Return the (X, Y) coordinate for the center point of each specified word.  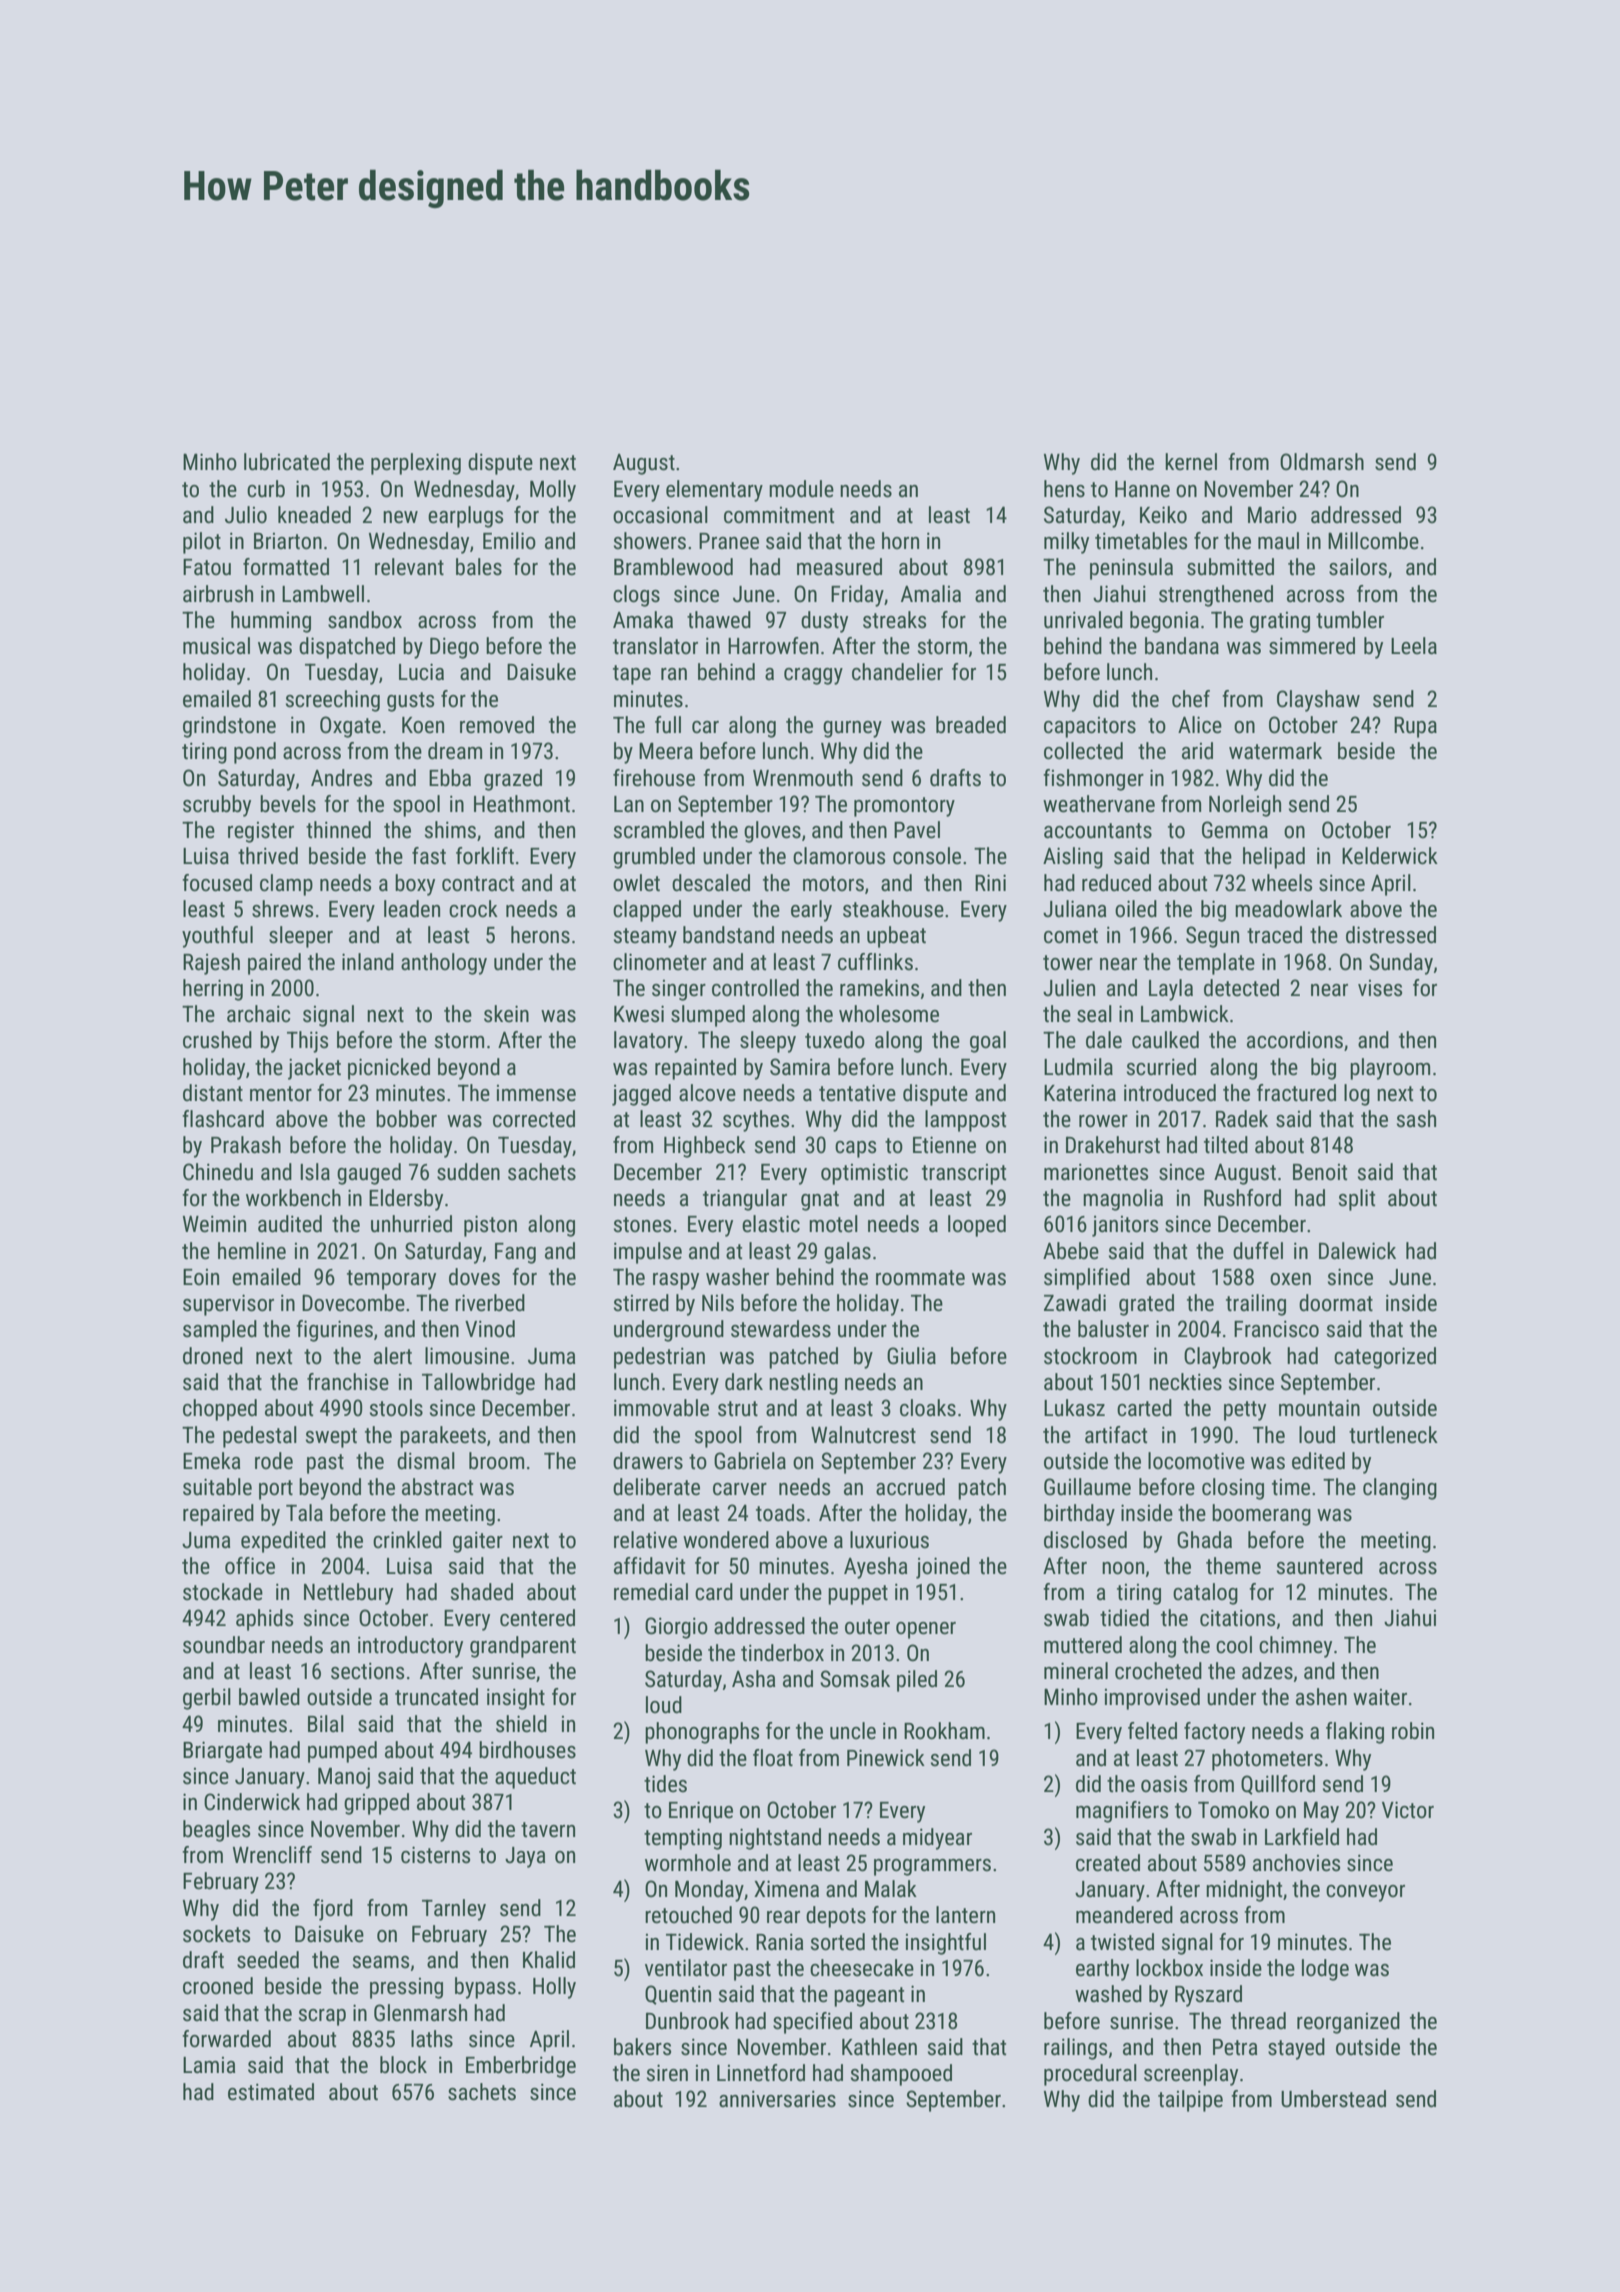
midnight (1244, 1891)
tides (665, 1784)
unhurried (411, 1224)
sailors (1358, 567)
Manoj (344, 1778)
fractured (1296, 1093)
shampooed (901, 2075)
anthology (444, 964)
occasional (660, 515)
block (403, 2065)
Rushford (1242, 1198)
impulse (648, 1253)
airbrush (218, 594)
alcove (707, 1093)
